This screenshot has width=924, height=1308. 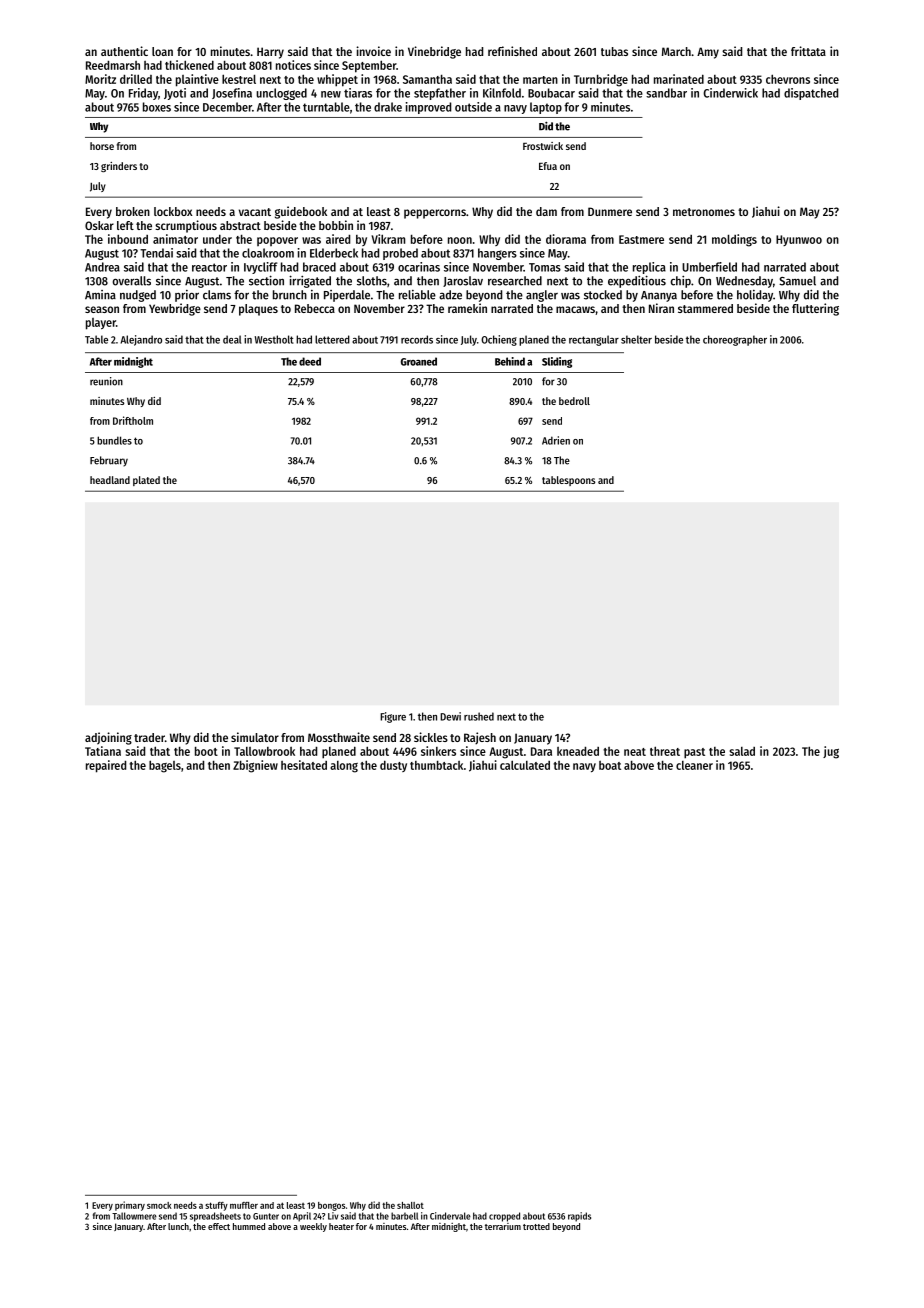 What do you see at coordinates (435, 214) in the screenshot?
I see `peppercorns` at bounding box center [435, 214].
